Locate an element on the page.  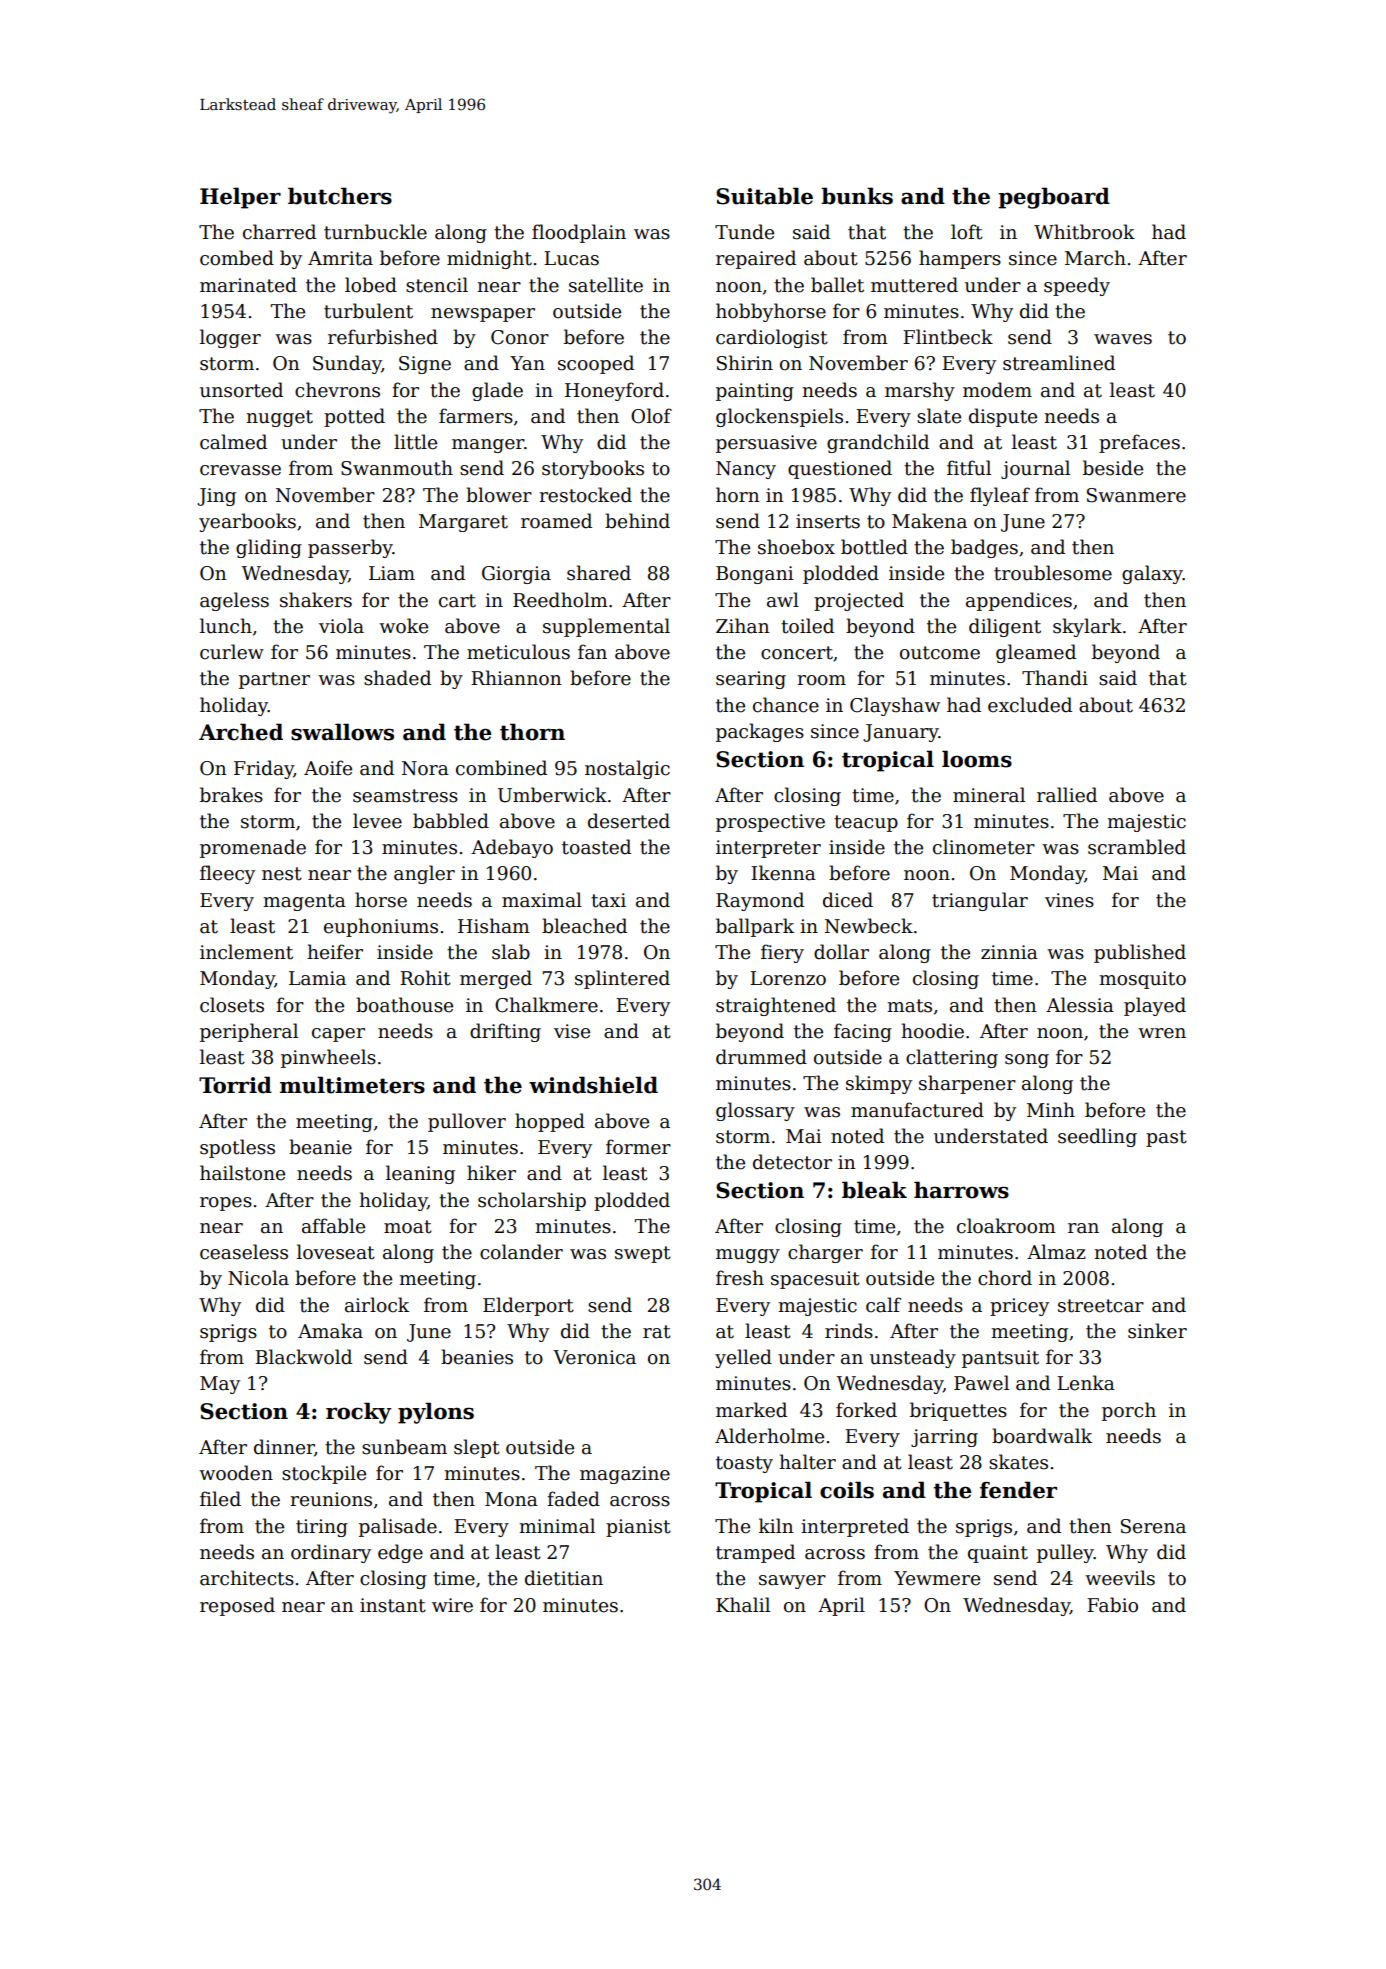
painting is located at coordinates (755, 392).
